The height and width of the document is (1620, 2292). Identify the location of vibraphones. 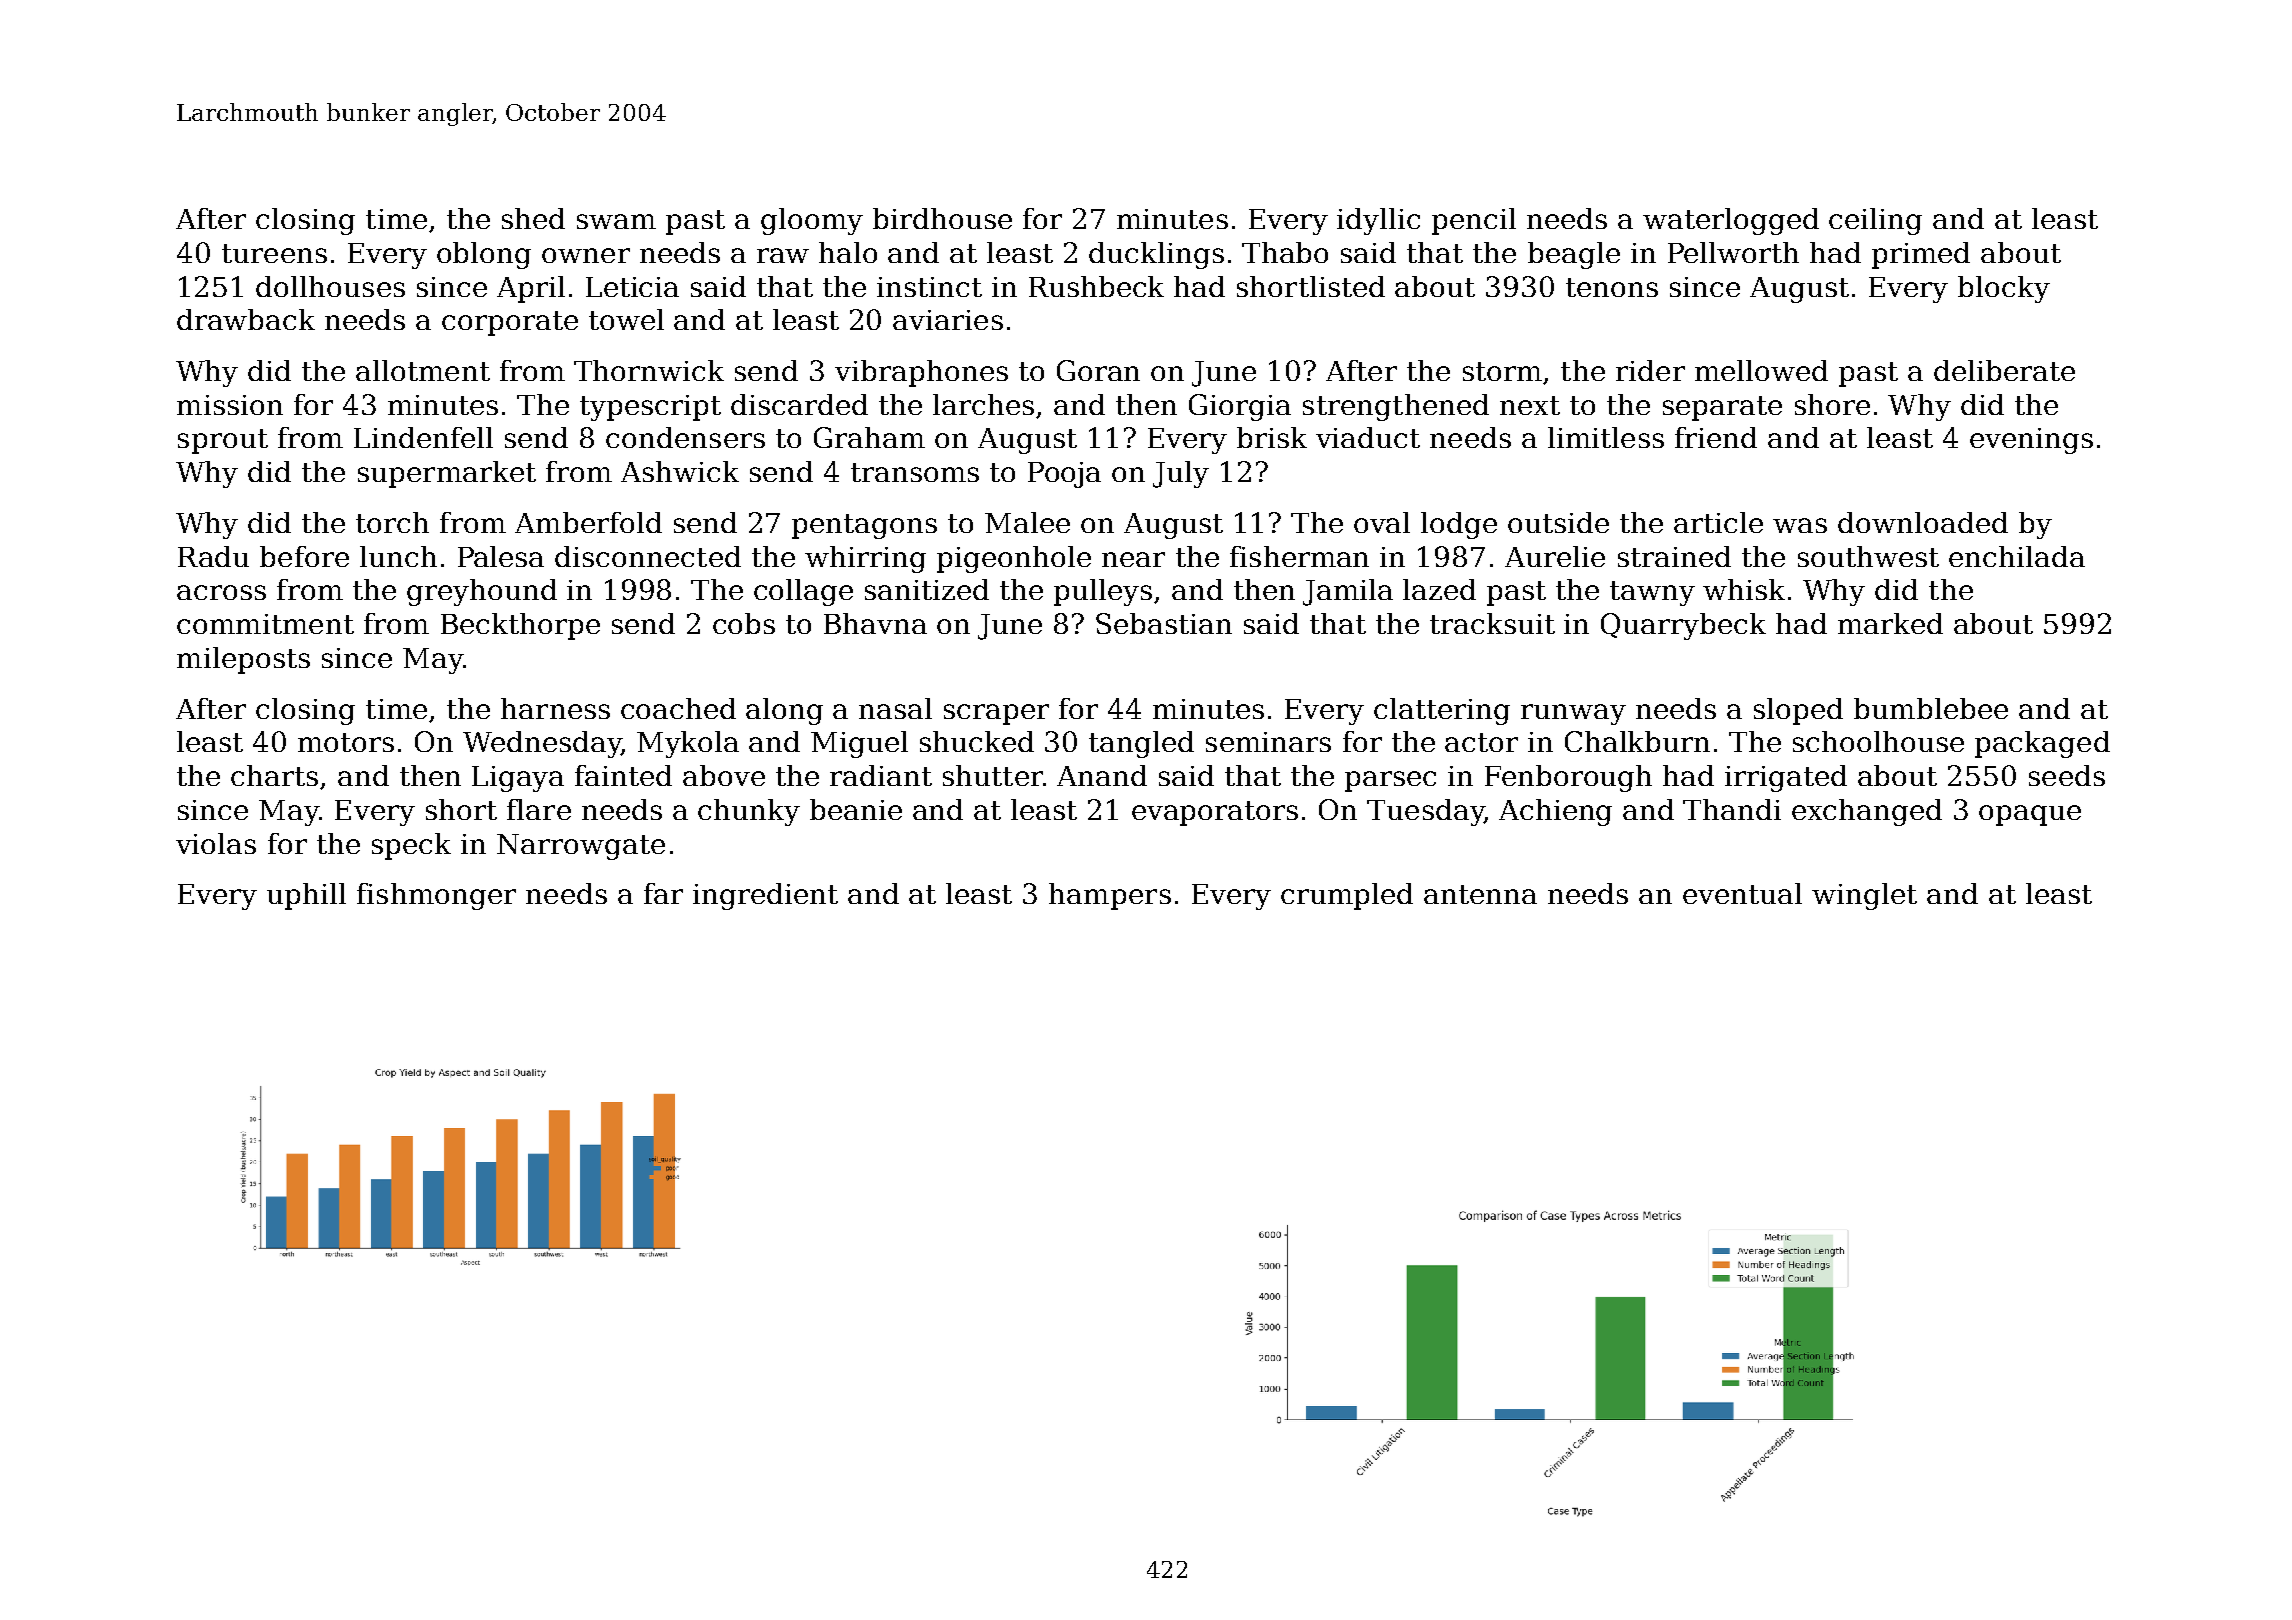
(921, 373).
